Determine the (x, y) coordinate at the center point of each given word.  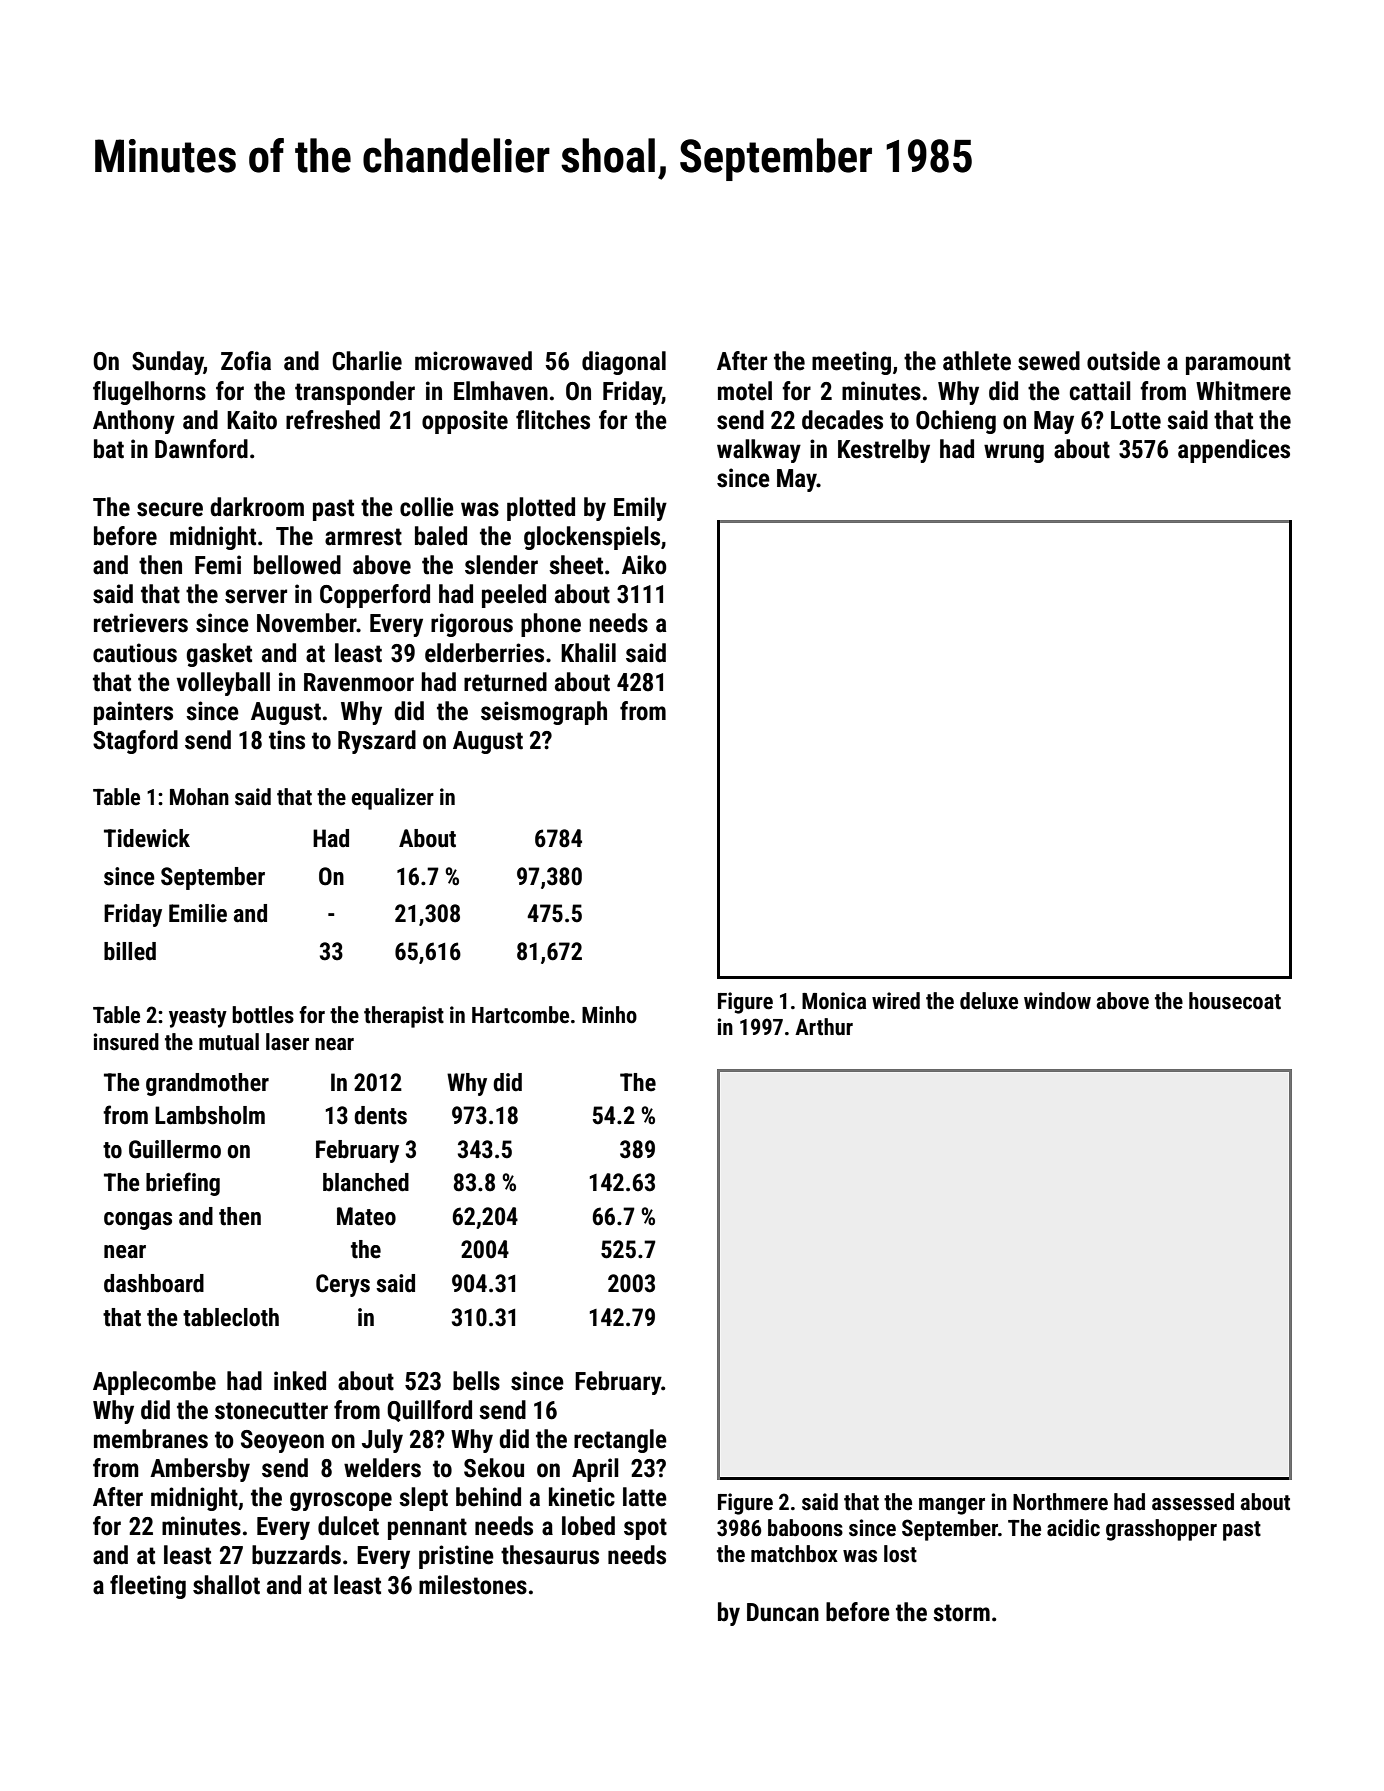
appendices (1234, 451)
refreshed (333, 420)
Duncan (783, 1612)
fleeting (148, 1587)
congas (138, 1221)
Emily (640, 509)
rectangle (620, 1441)
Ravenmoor (359, 682)
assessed (1193, 1502)
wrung (1014, 453)
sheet (576, 565)
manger (952, 1506)
